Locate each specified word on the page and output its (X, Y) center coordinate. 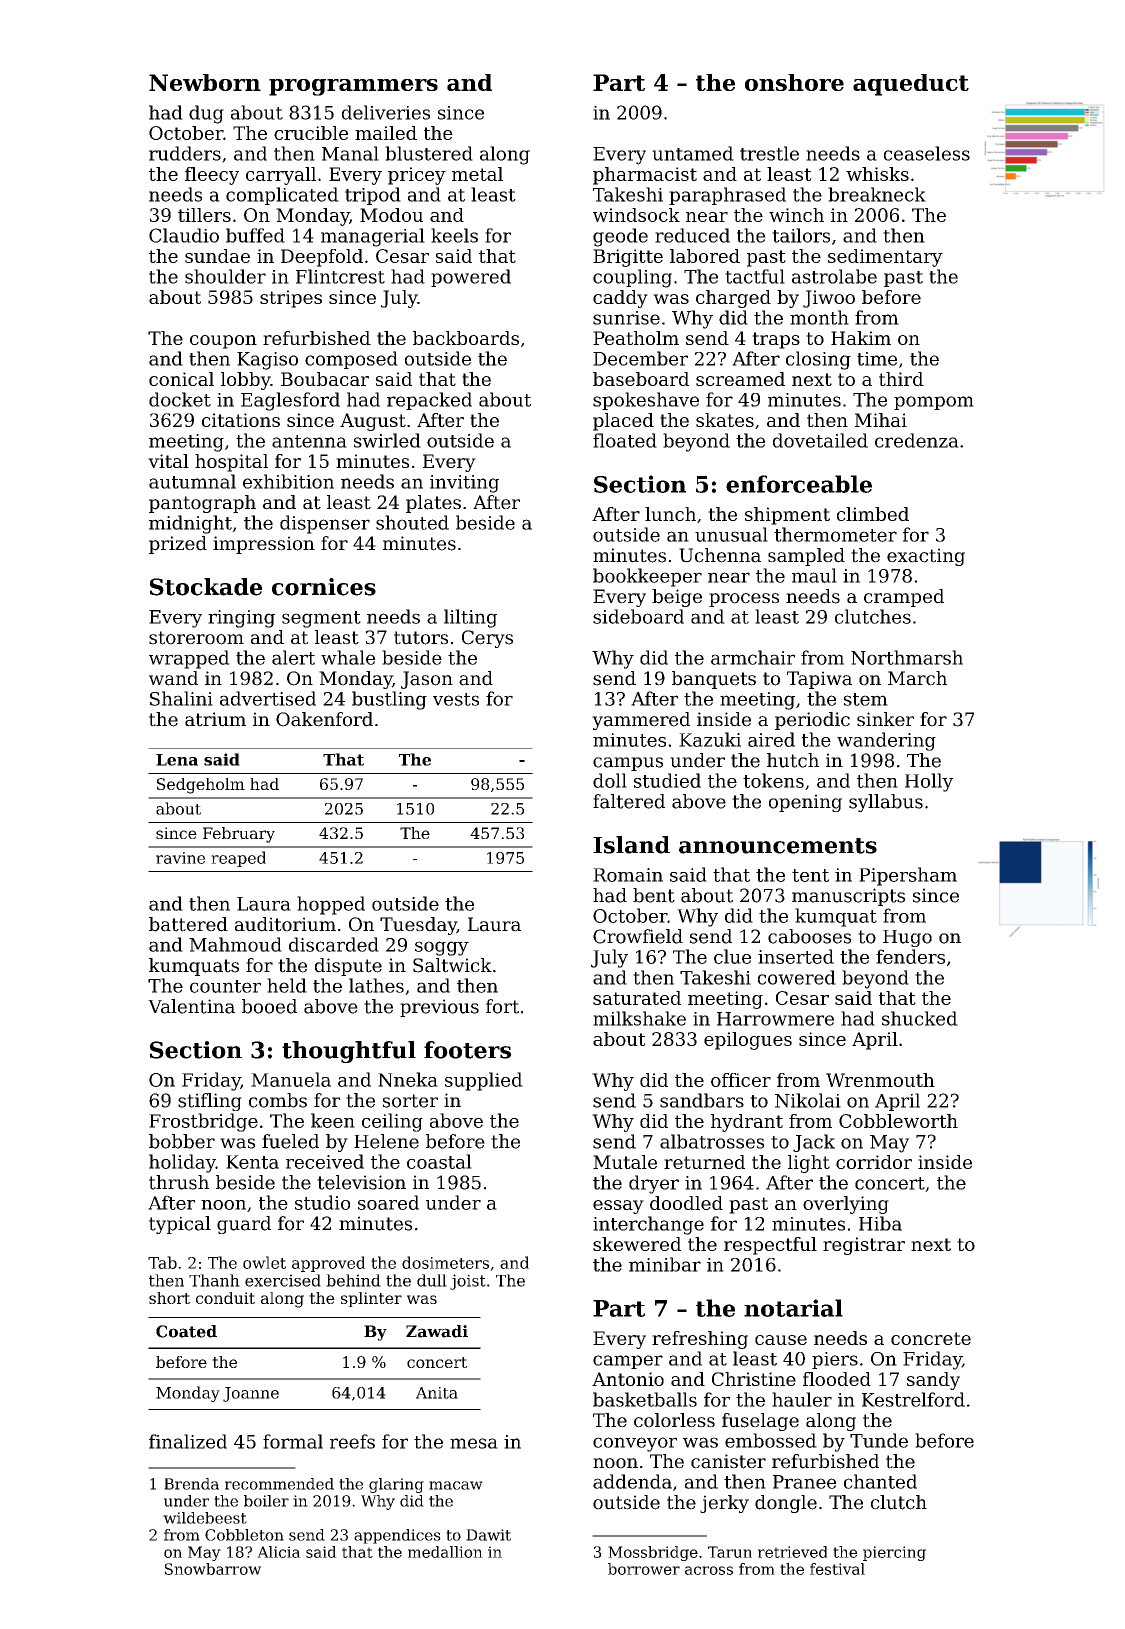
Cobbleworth (898, 1121)
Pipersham (908, 876)
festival (837, 1569)
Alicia (279, 1552)
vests (456, 699)
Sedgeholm (201, 786)
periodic (812, 721)
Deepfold (322, 258)
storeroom (196, 638)
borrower (644, 1569)
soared (388, 1202)
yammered (641, 721)
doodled (686, 1203)
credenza (917, 440)
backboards (466, 338)
